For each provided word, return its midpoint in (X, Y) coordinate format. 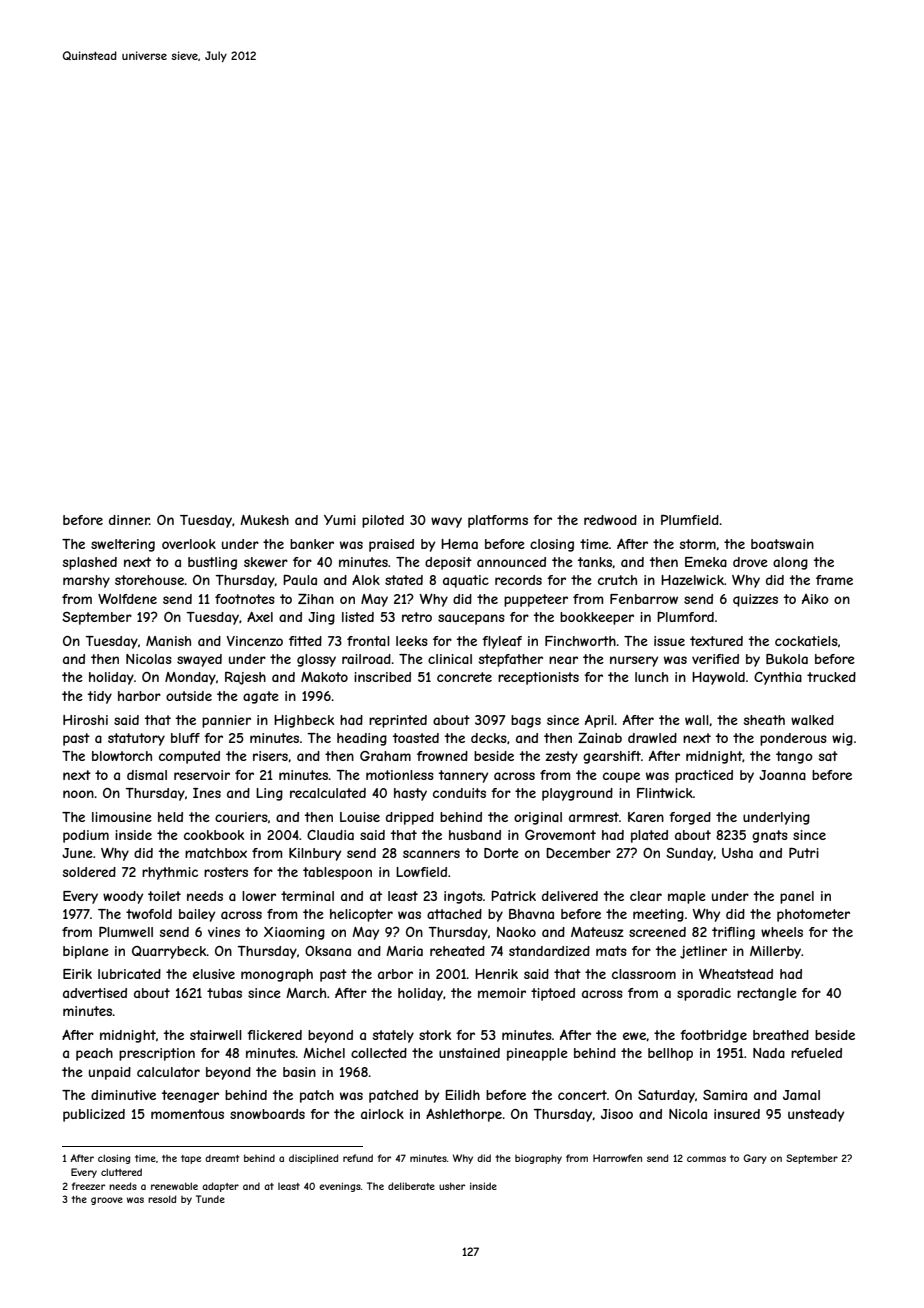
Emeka (706, 562)
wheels (782, 932)
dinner (129, 520)
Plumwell (126, 932)
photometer (813, 915)
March (306, 993)
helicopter (361, 915)
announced (511, 562)
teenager (190, 1096)
